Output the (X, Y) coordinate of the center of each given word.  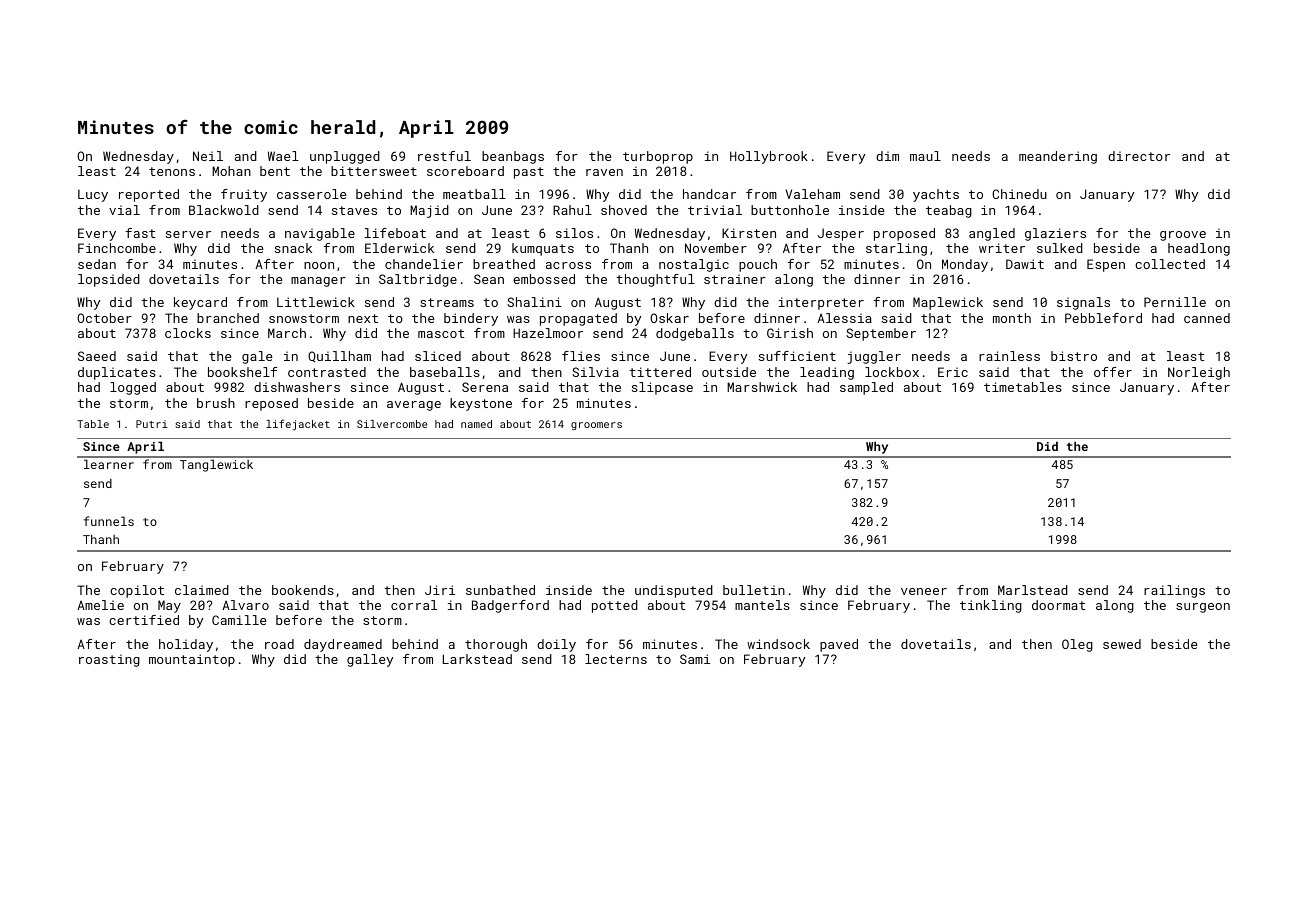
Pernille (1175, 302)
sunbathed (500, 590)
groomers (596, 426)
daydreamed (343, 645)
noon (319, 265)
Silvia (595, 372)
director (1139, 156)
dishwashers (297, 387)
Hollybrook (769, 157)
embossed (544, 279)
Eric (953, 372)
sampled (866, 388)
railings (1174, 591)
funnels (109, 521)
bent (275, 171)
